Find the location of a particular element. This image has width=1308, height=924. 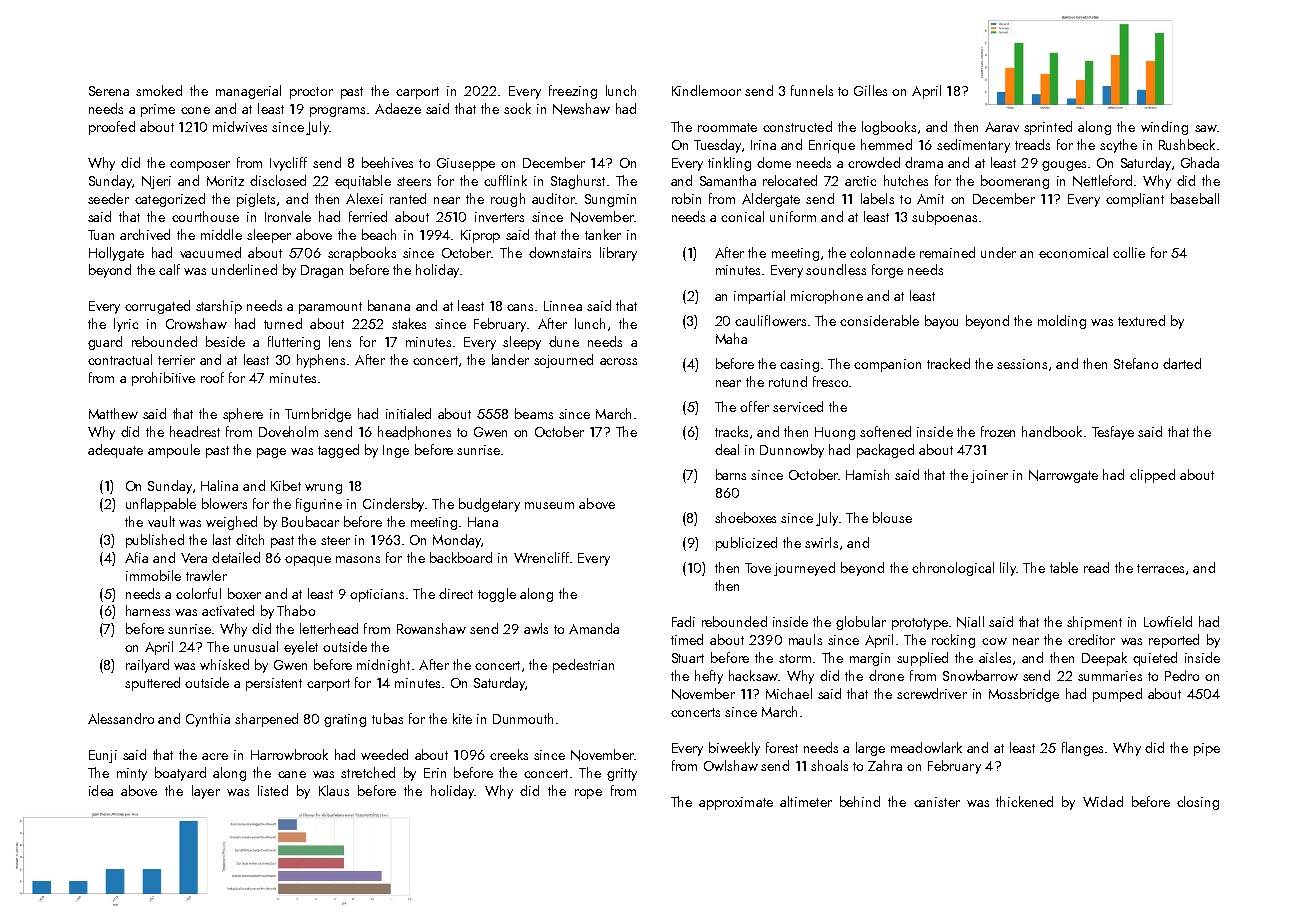

lyric is located at coordinates (126, 325).
